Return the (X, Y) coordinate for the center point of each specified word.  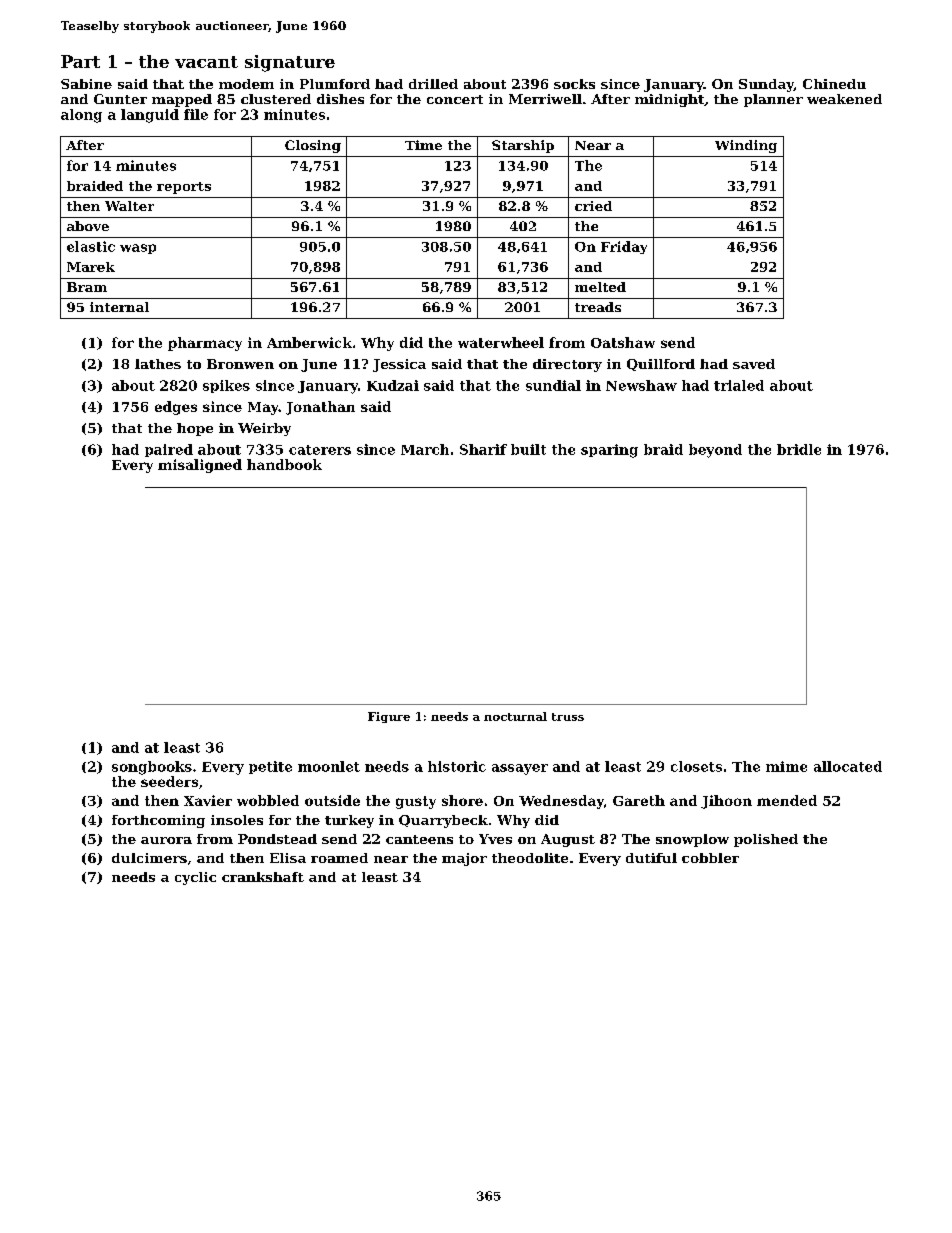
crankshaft (263, 877)
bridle (799, 449)
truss (568, 717)
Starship (523, 146)
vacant (206, 62)
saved (754, 364)
